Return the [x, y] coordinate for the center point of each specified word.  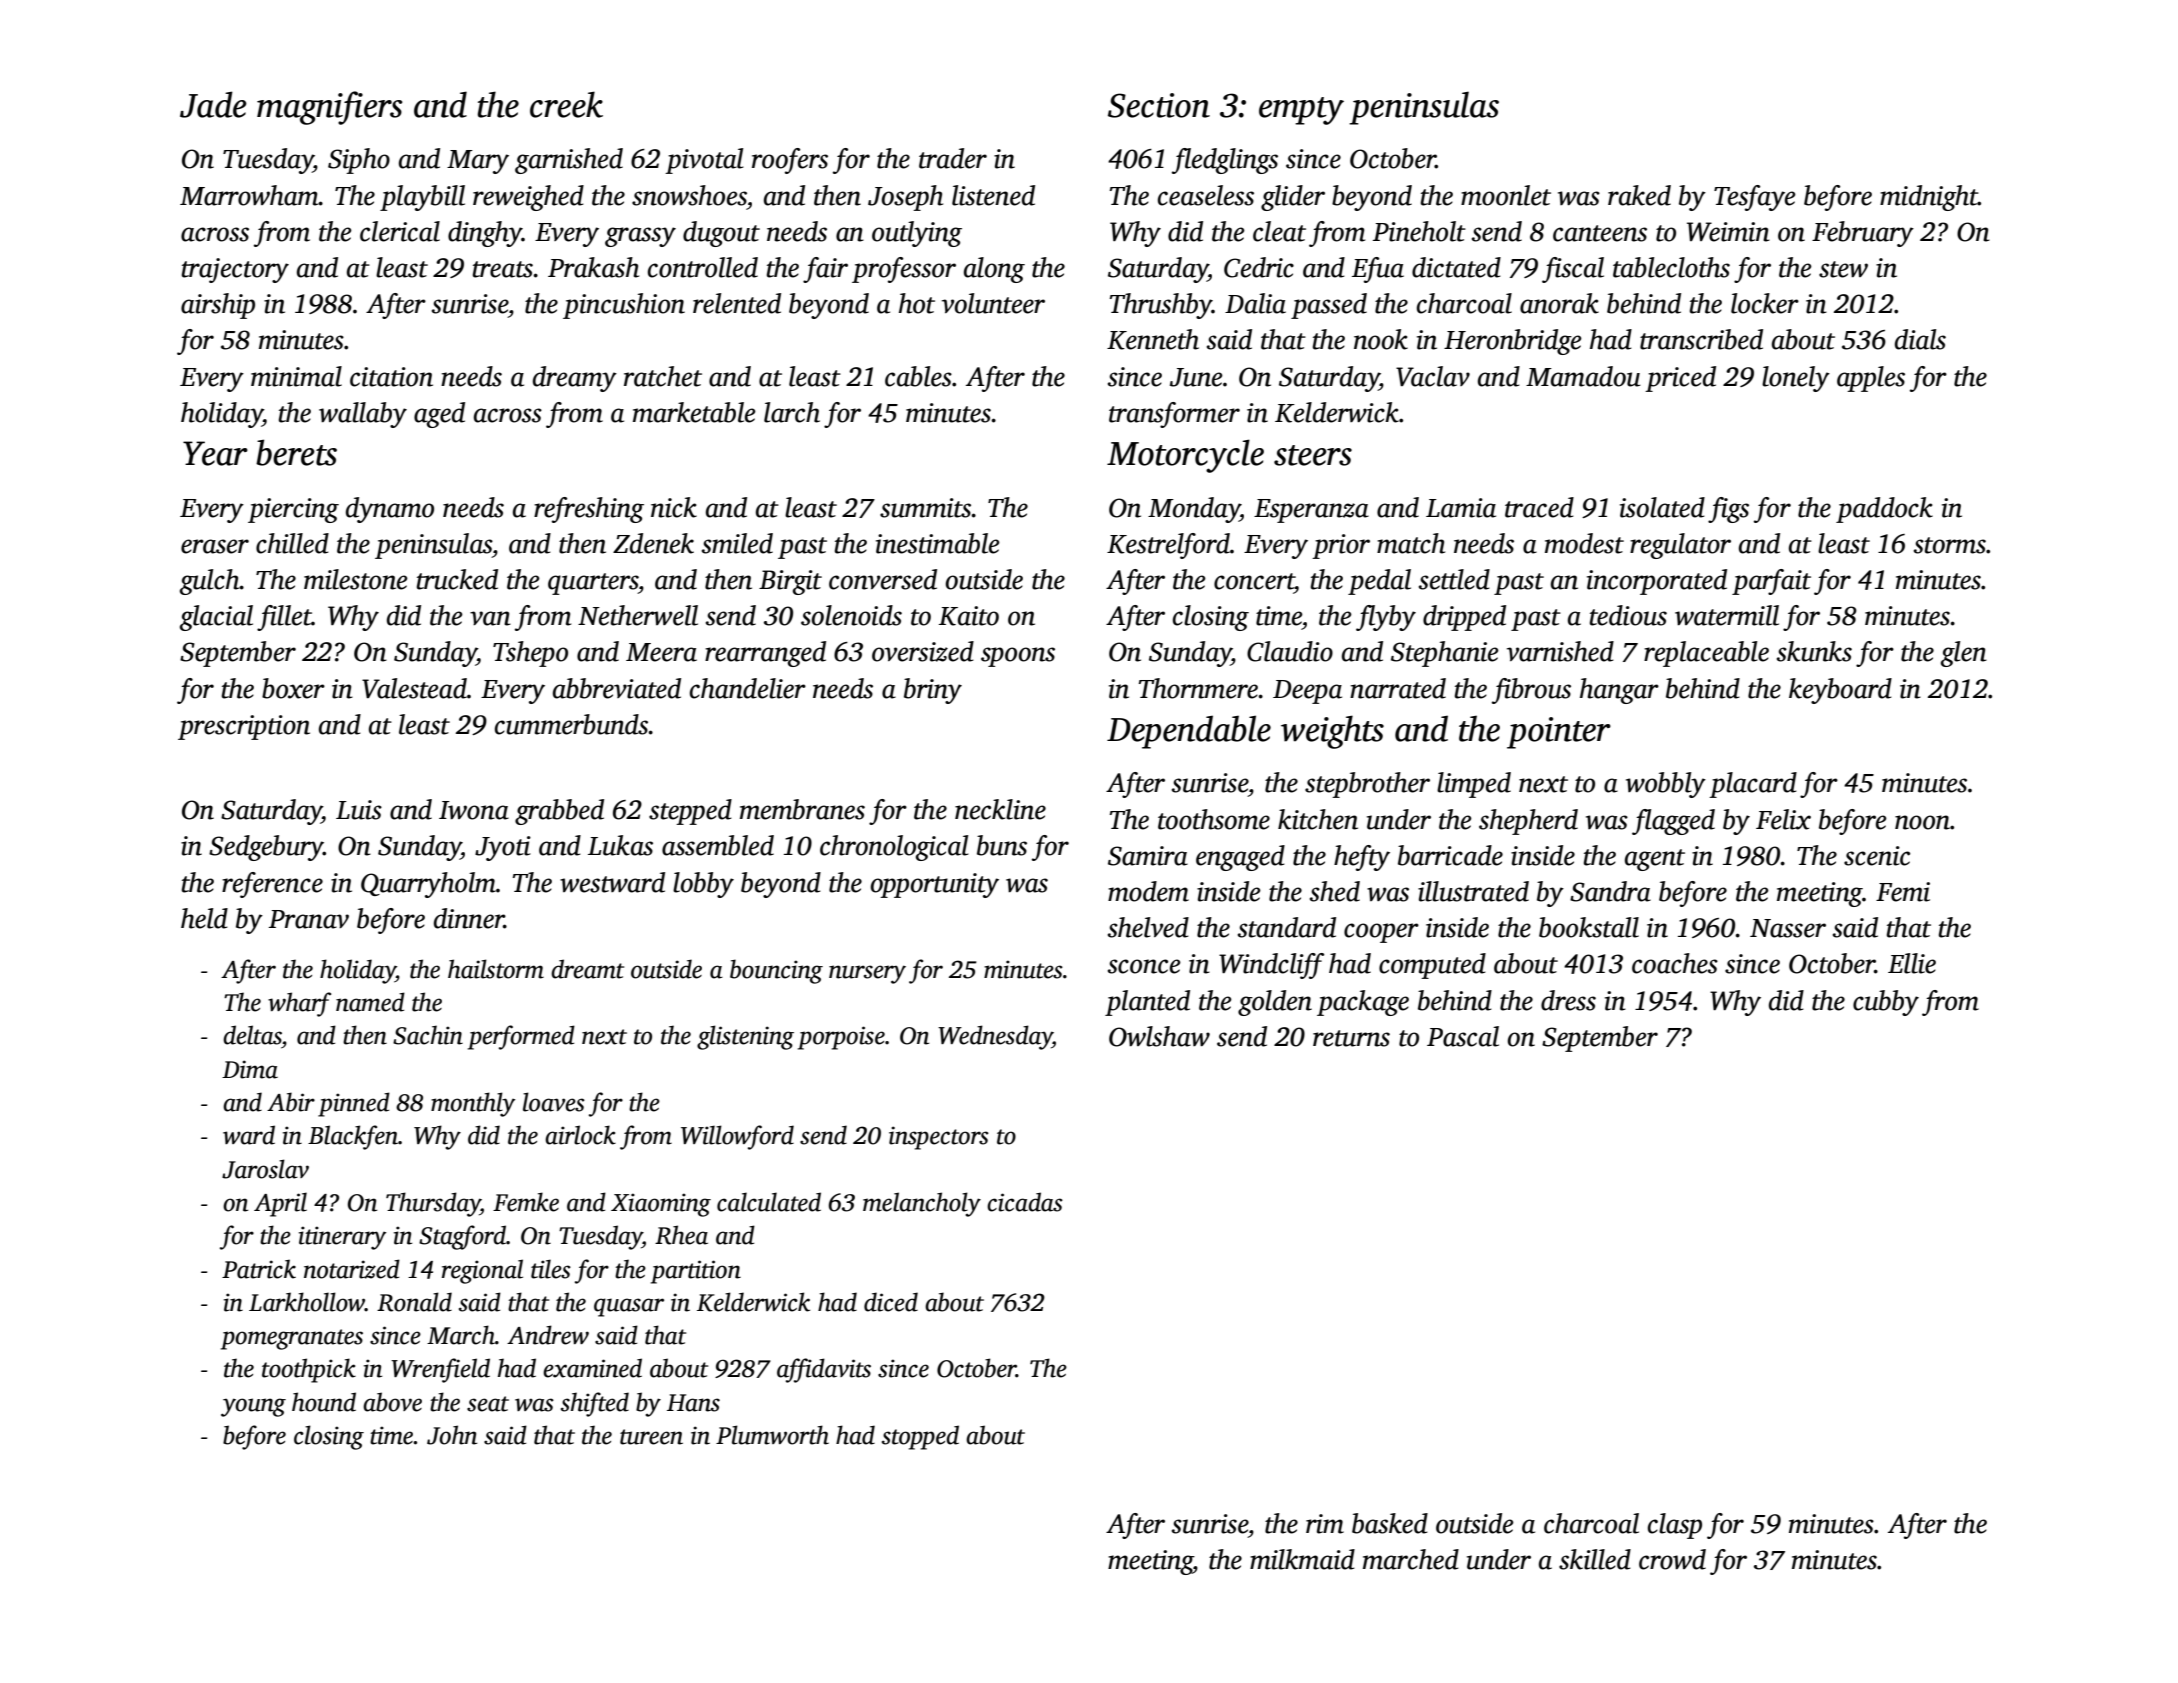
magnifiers [330, 108]
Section [1159, 105]
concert [1254, 581]
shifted [595, 1404]
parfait [1771, 582]
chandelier [748, 688]
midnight [1929, 198]
